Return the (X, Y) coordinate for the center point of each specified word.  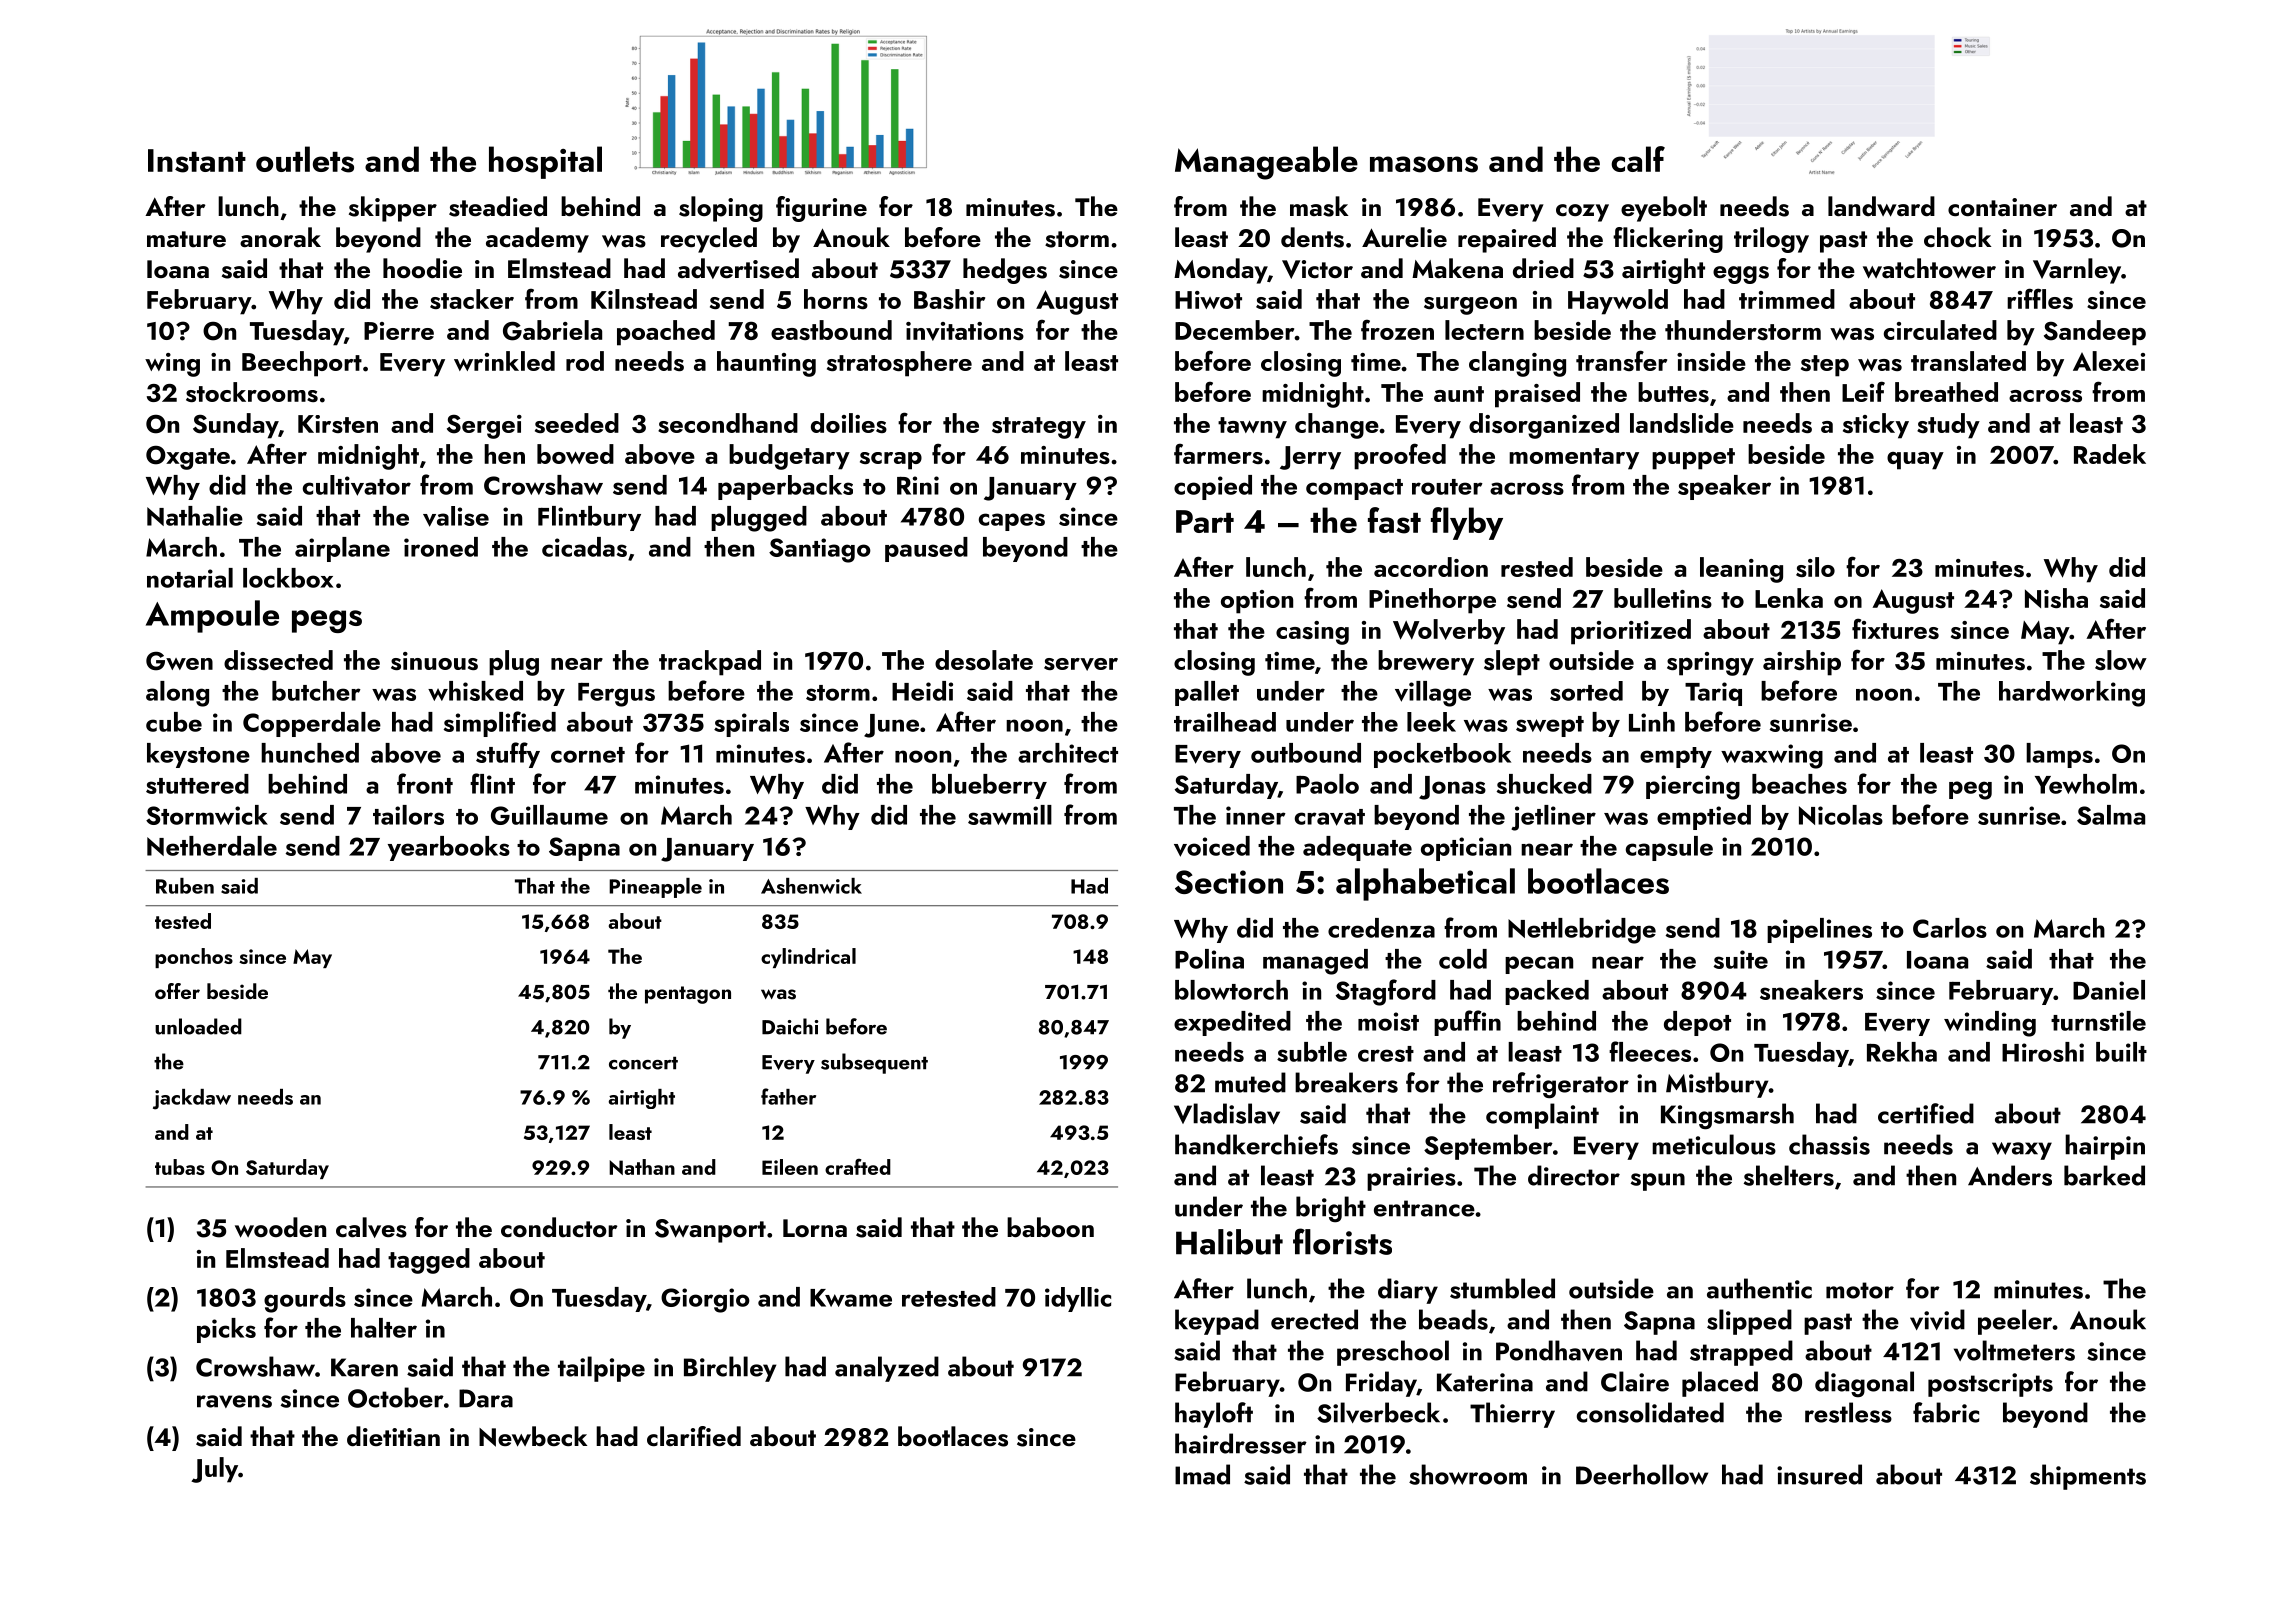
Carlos (1950, 928)
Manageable (1266, 163)
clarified (694, 1436)
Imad (1202, 1474)
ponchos (194, 958)
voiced (1212, 846)
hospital (545, 162)
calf (1638, 159)
